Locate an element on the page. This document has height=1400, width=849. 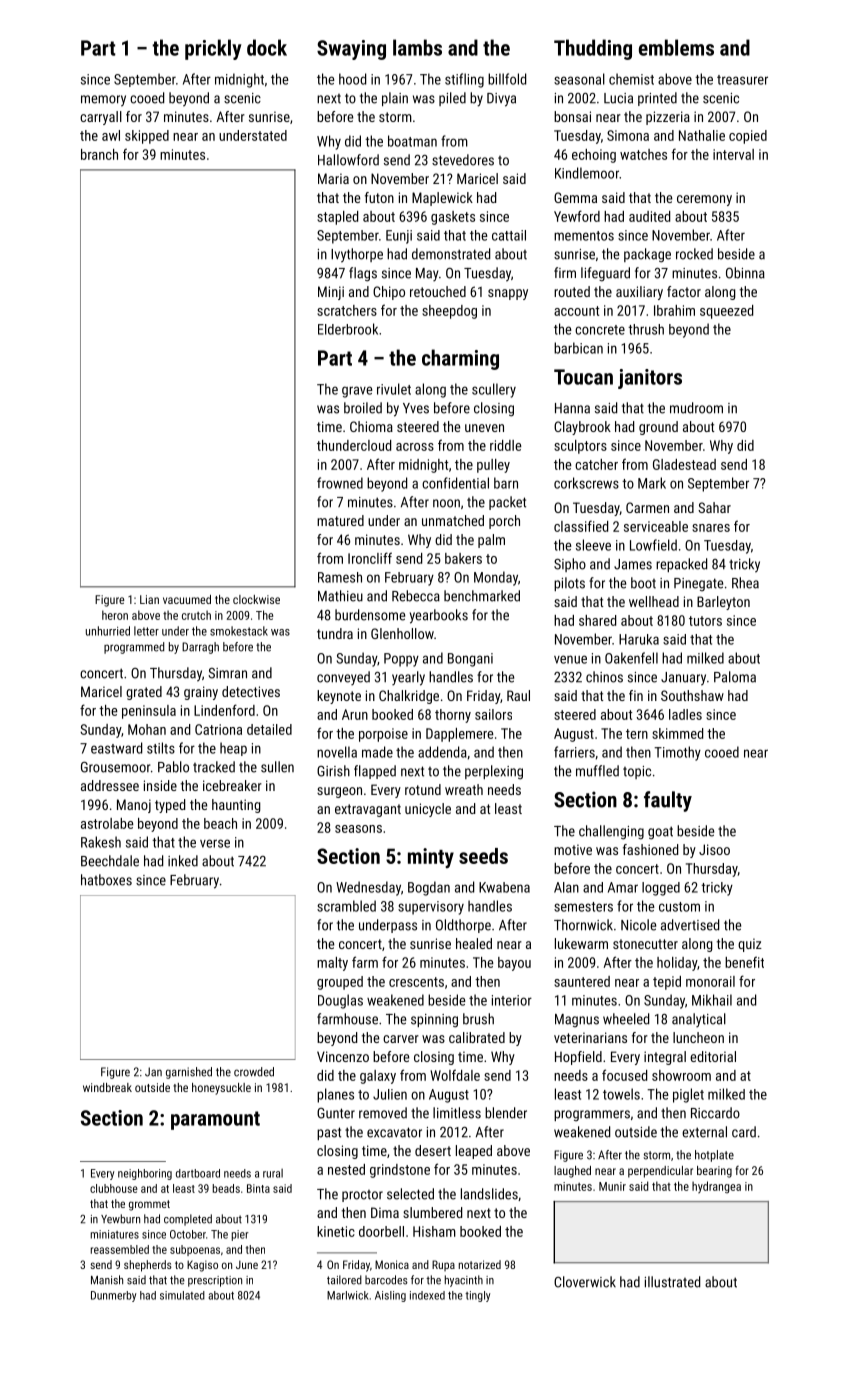
lambs is located at coordinates (417, 47).
